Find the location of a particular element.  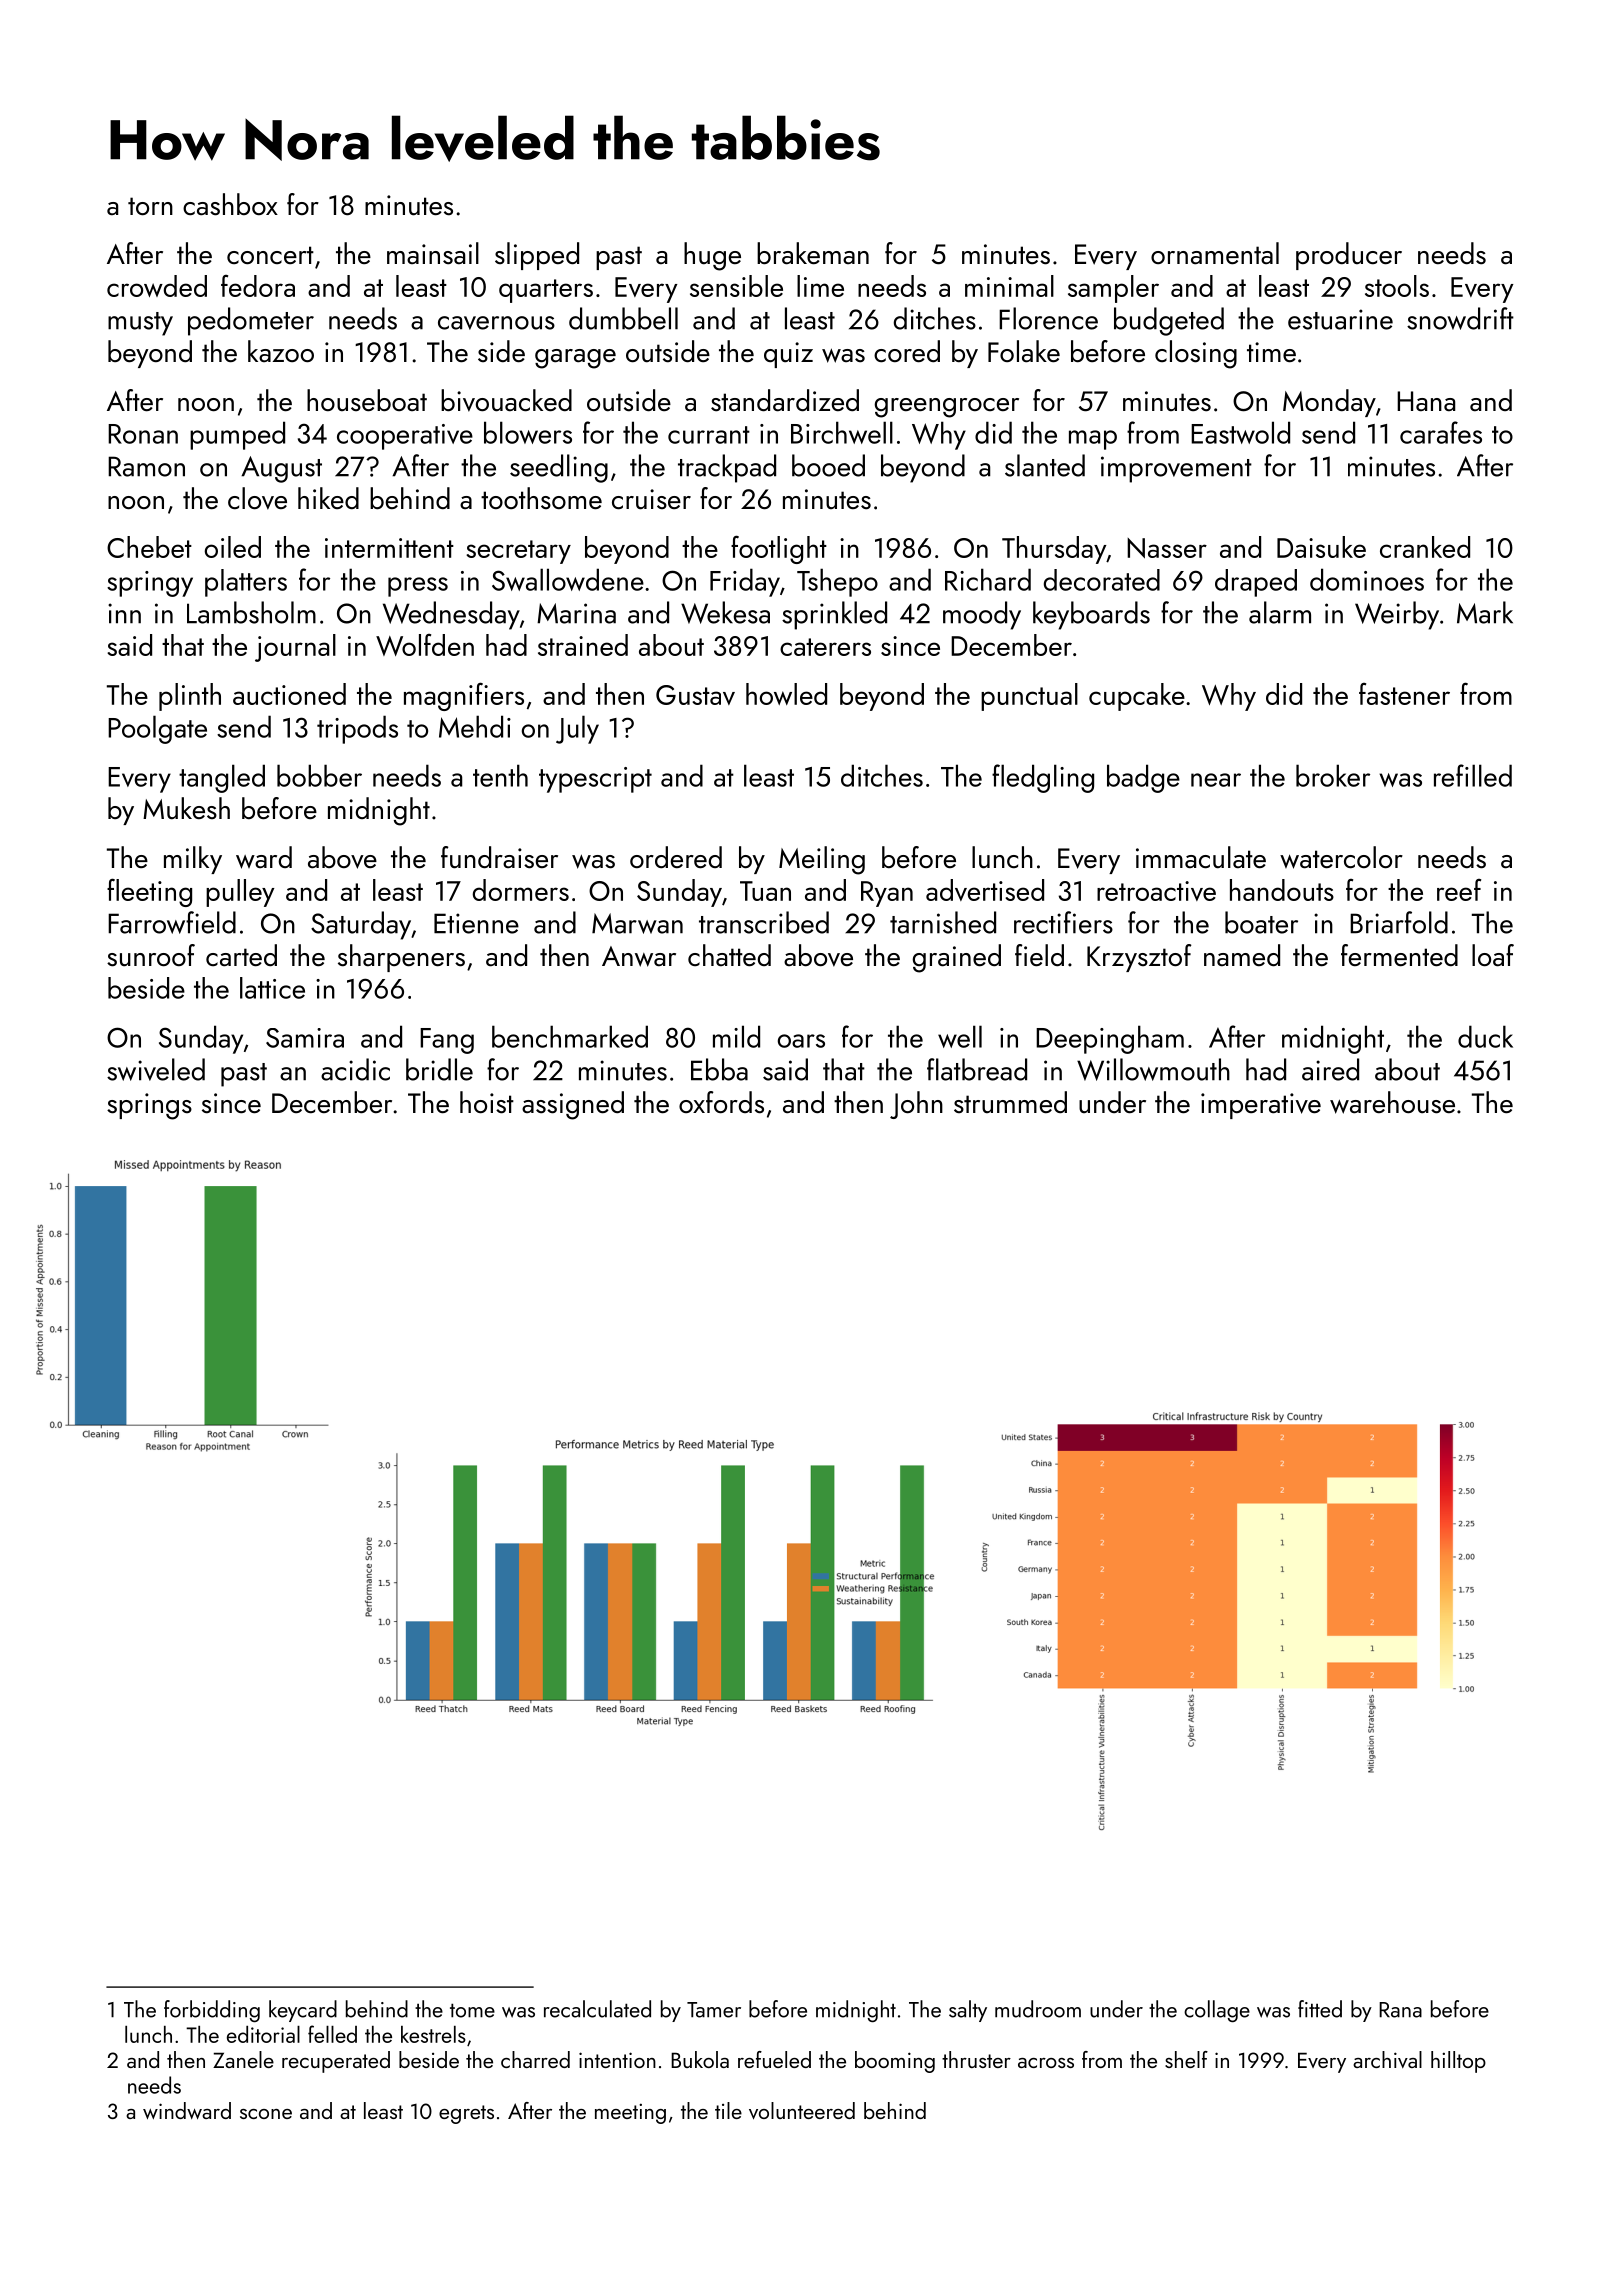

forbidding is located at coordinates (212, 2011).
